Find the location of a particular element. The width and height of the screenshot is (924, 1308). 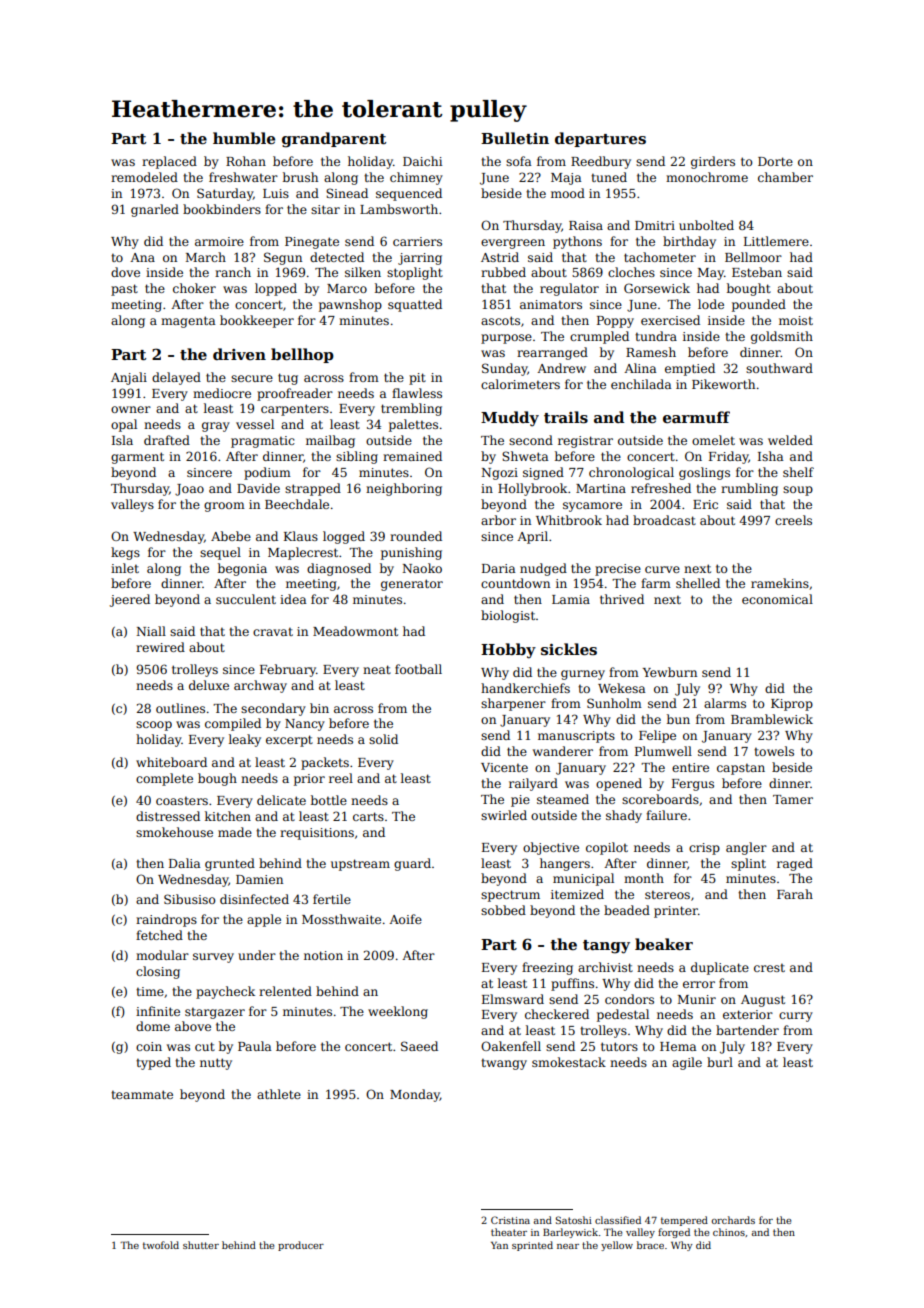

freezing is located at coordinates (547, 968).
